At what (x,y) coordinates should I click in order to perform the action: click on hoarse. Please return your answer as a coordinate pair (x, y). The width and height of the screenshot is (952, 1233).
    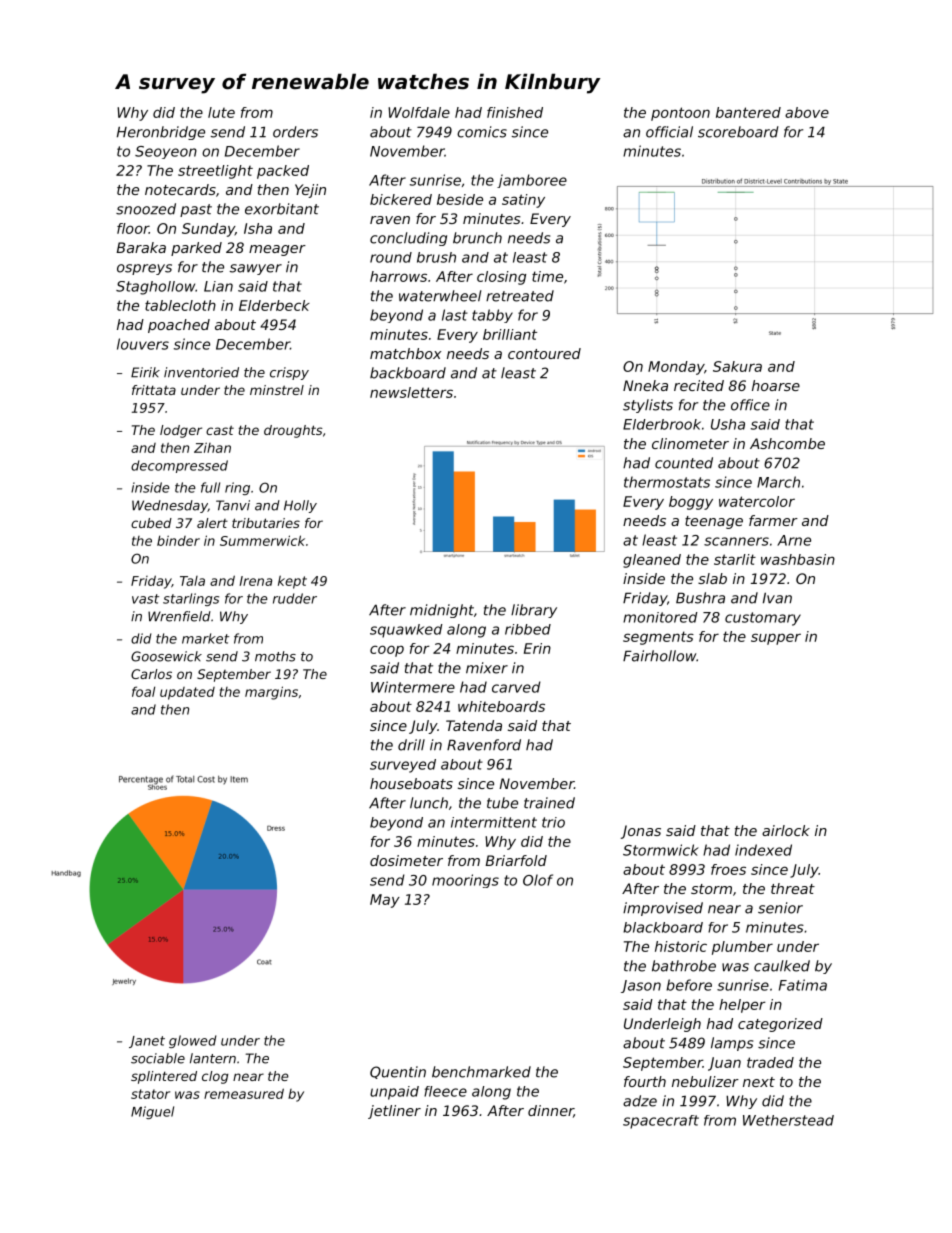
    Looking at the image, I should click on (776, 385).
